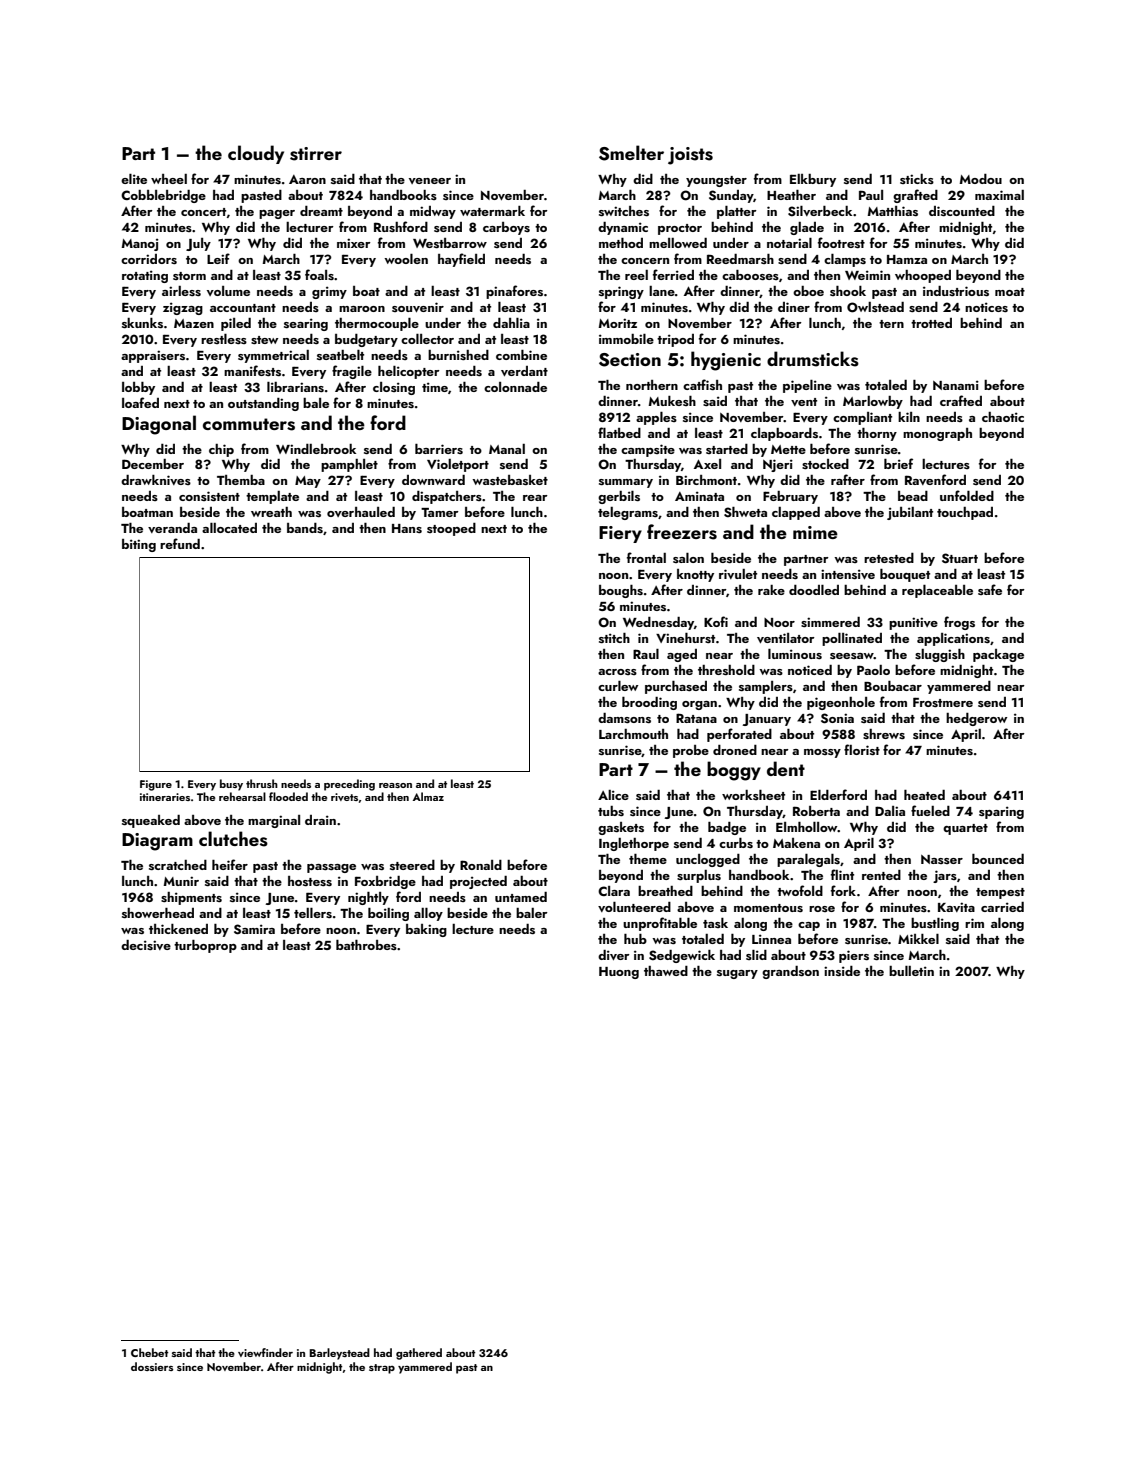 The width and height of the screenshot is (1146, 1483). Describe the element at coordinates (169, 179) in the screenshot. I see `wheel` at that location.
